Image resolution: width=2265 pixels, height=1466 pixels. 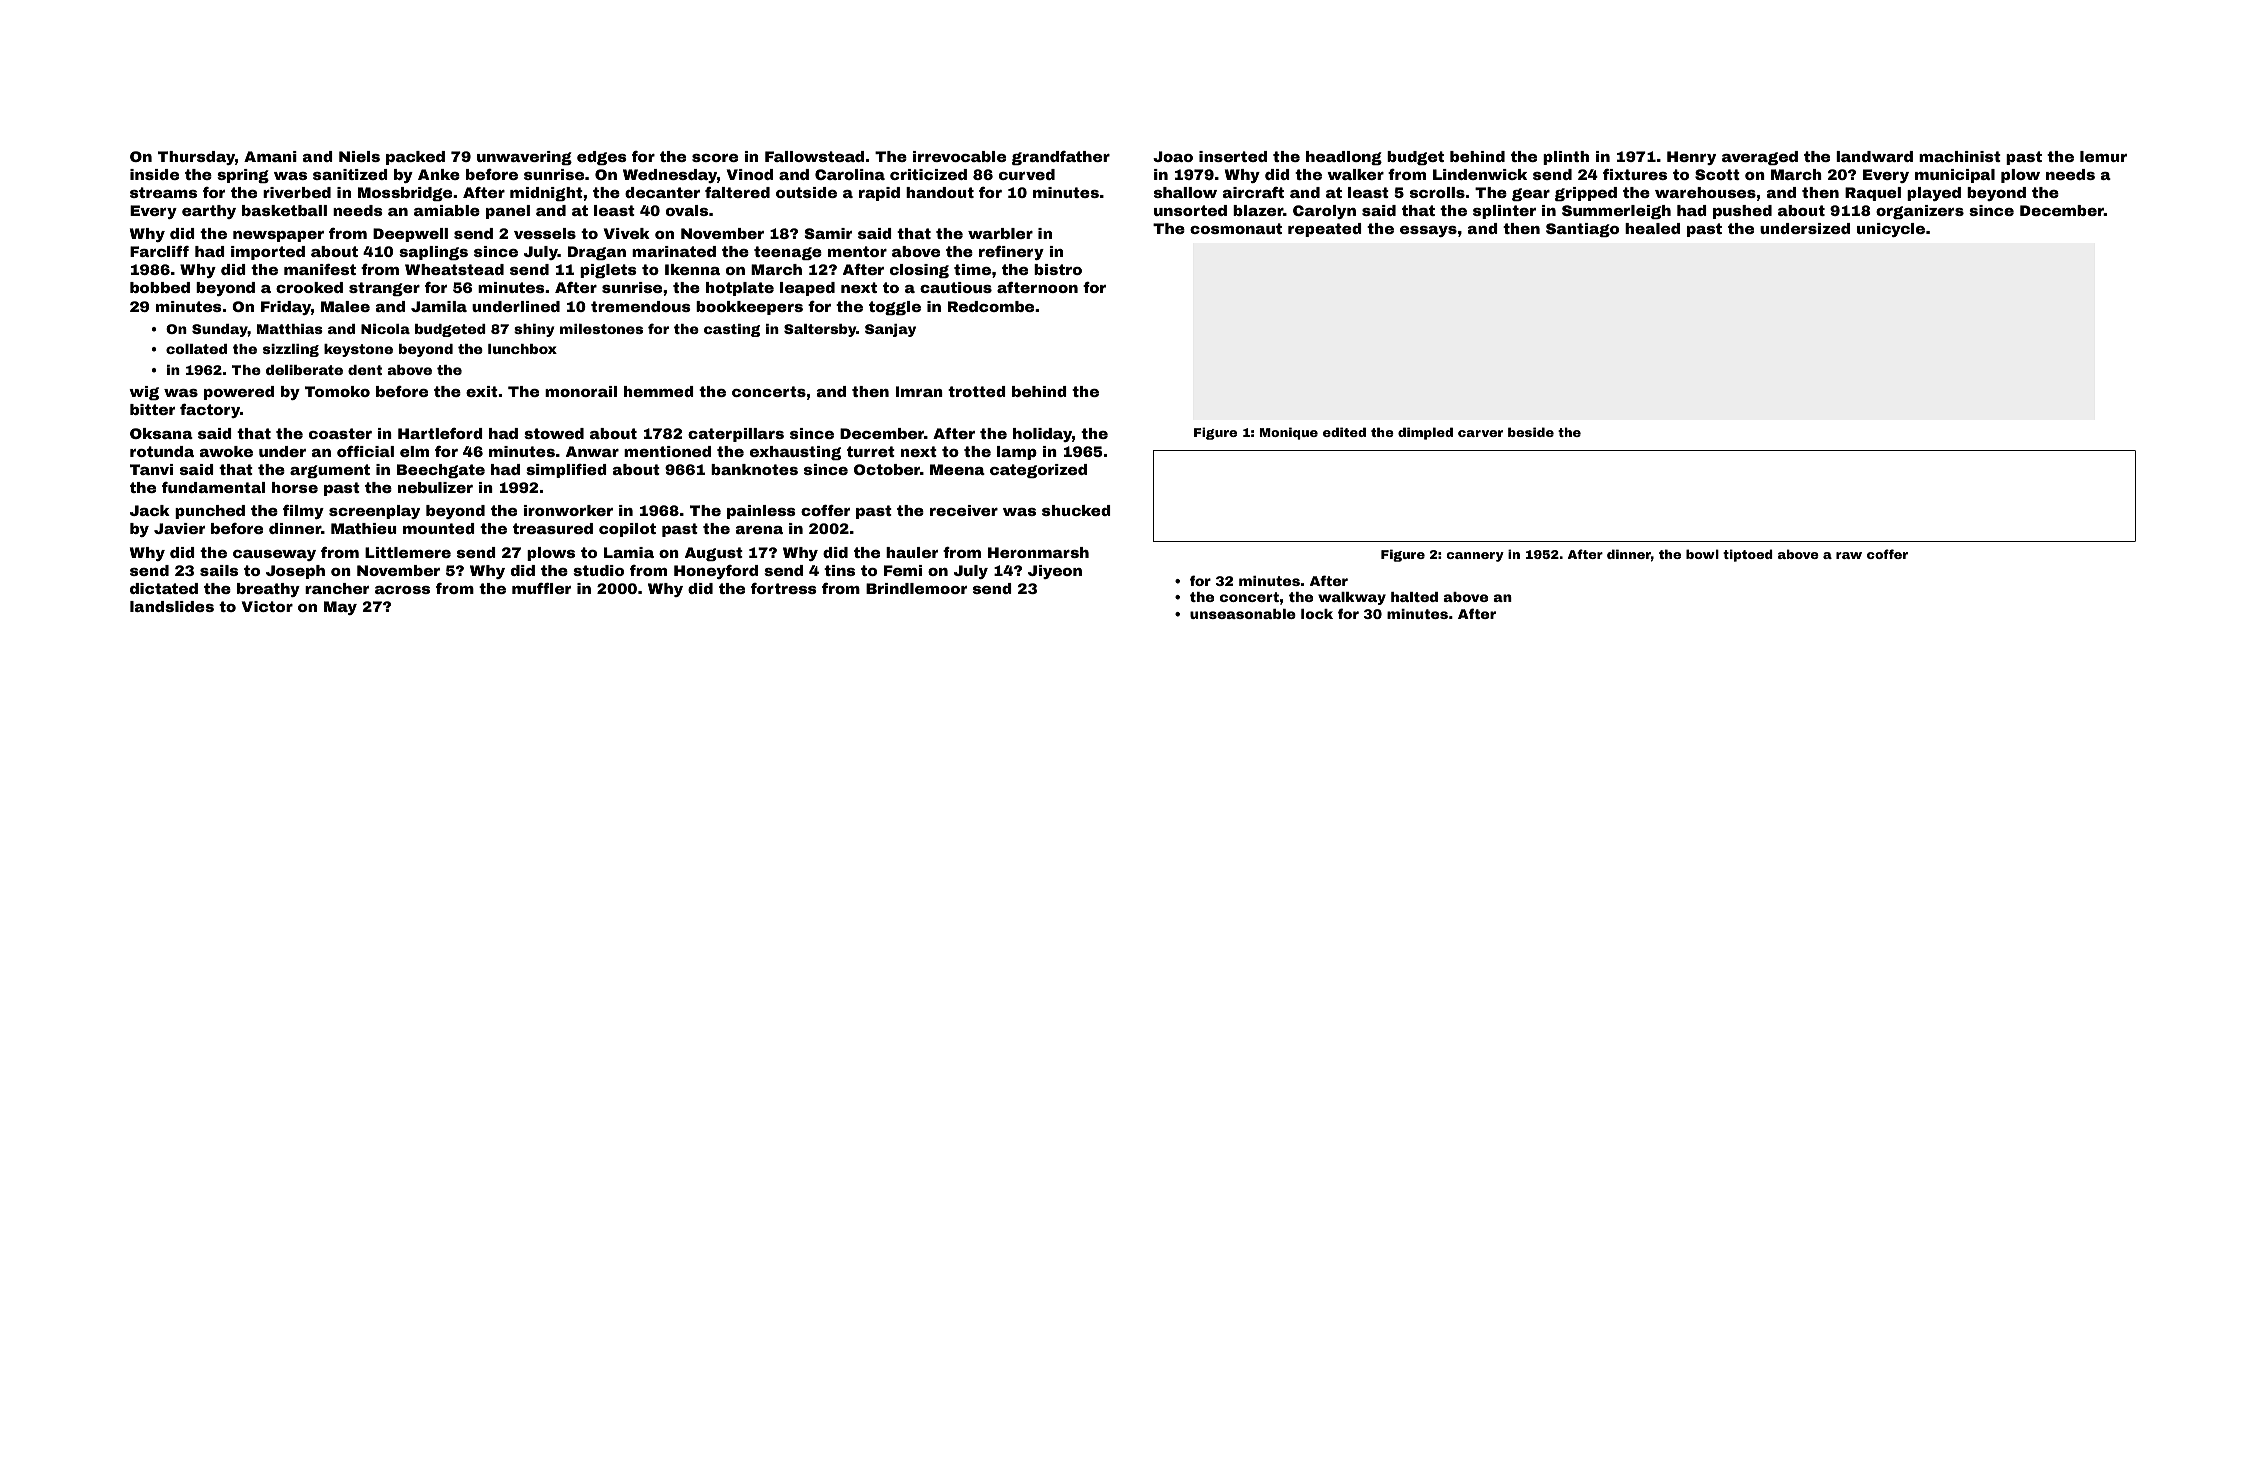 I want to click on manifest, so click(x=320, y=269).
